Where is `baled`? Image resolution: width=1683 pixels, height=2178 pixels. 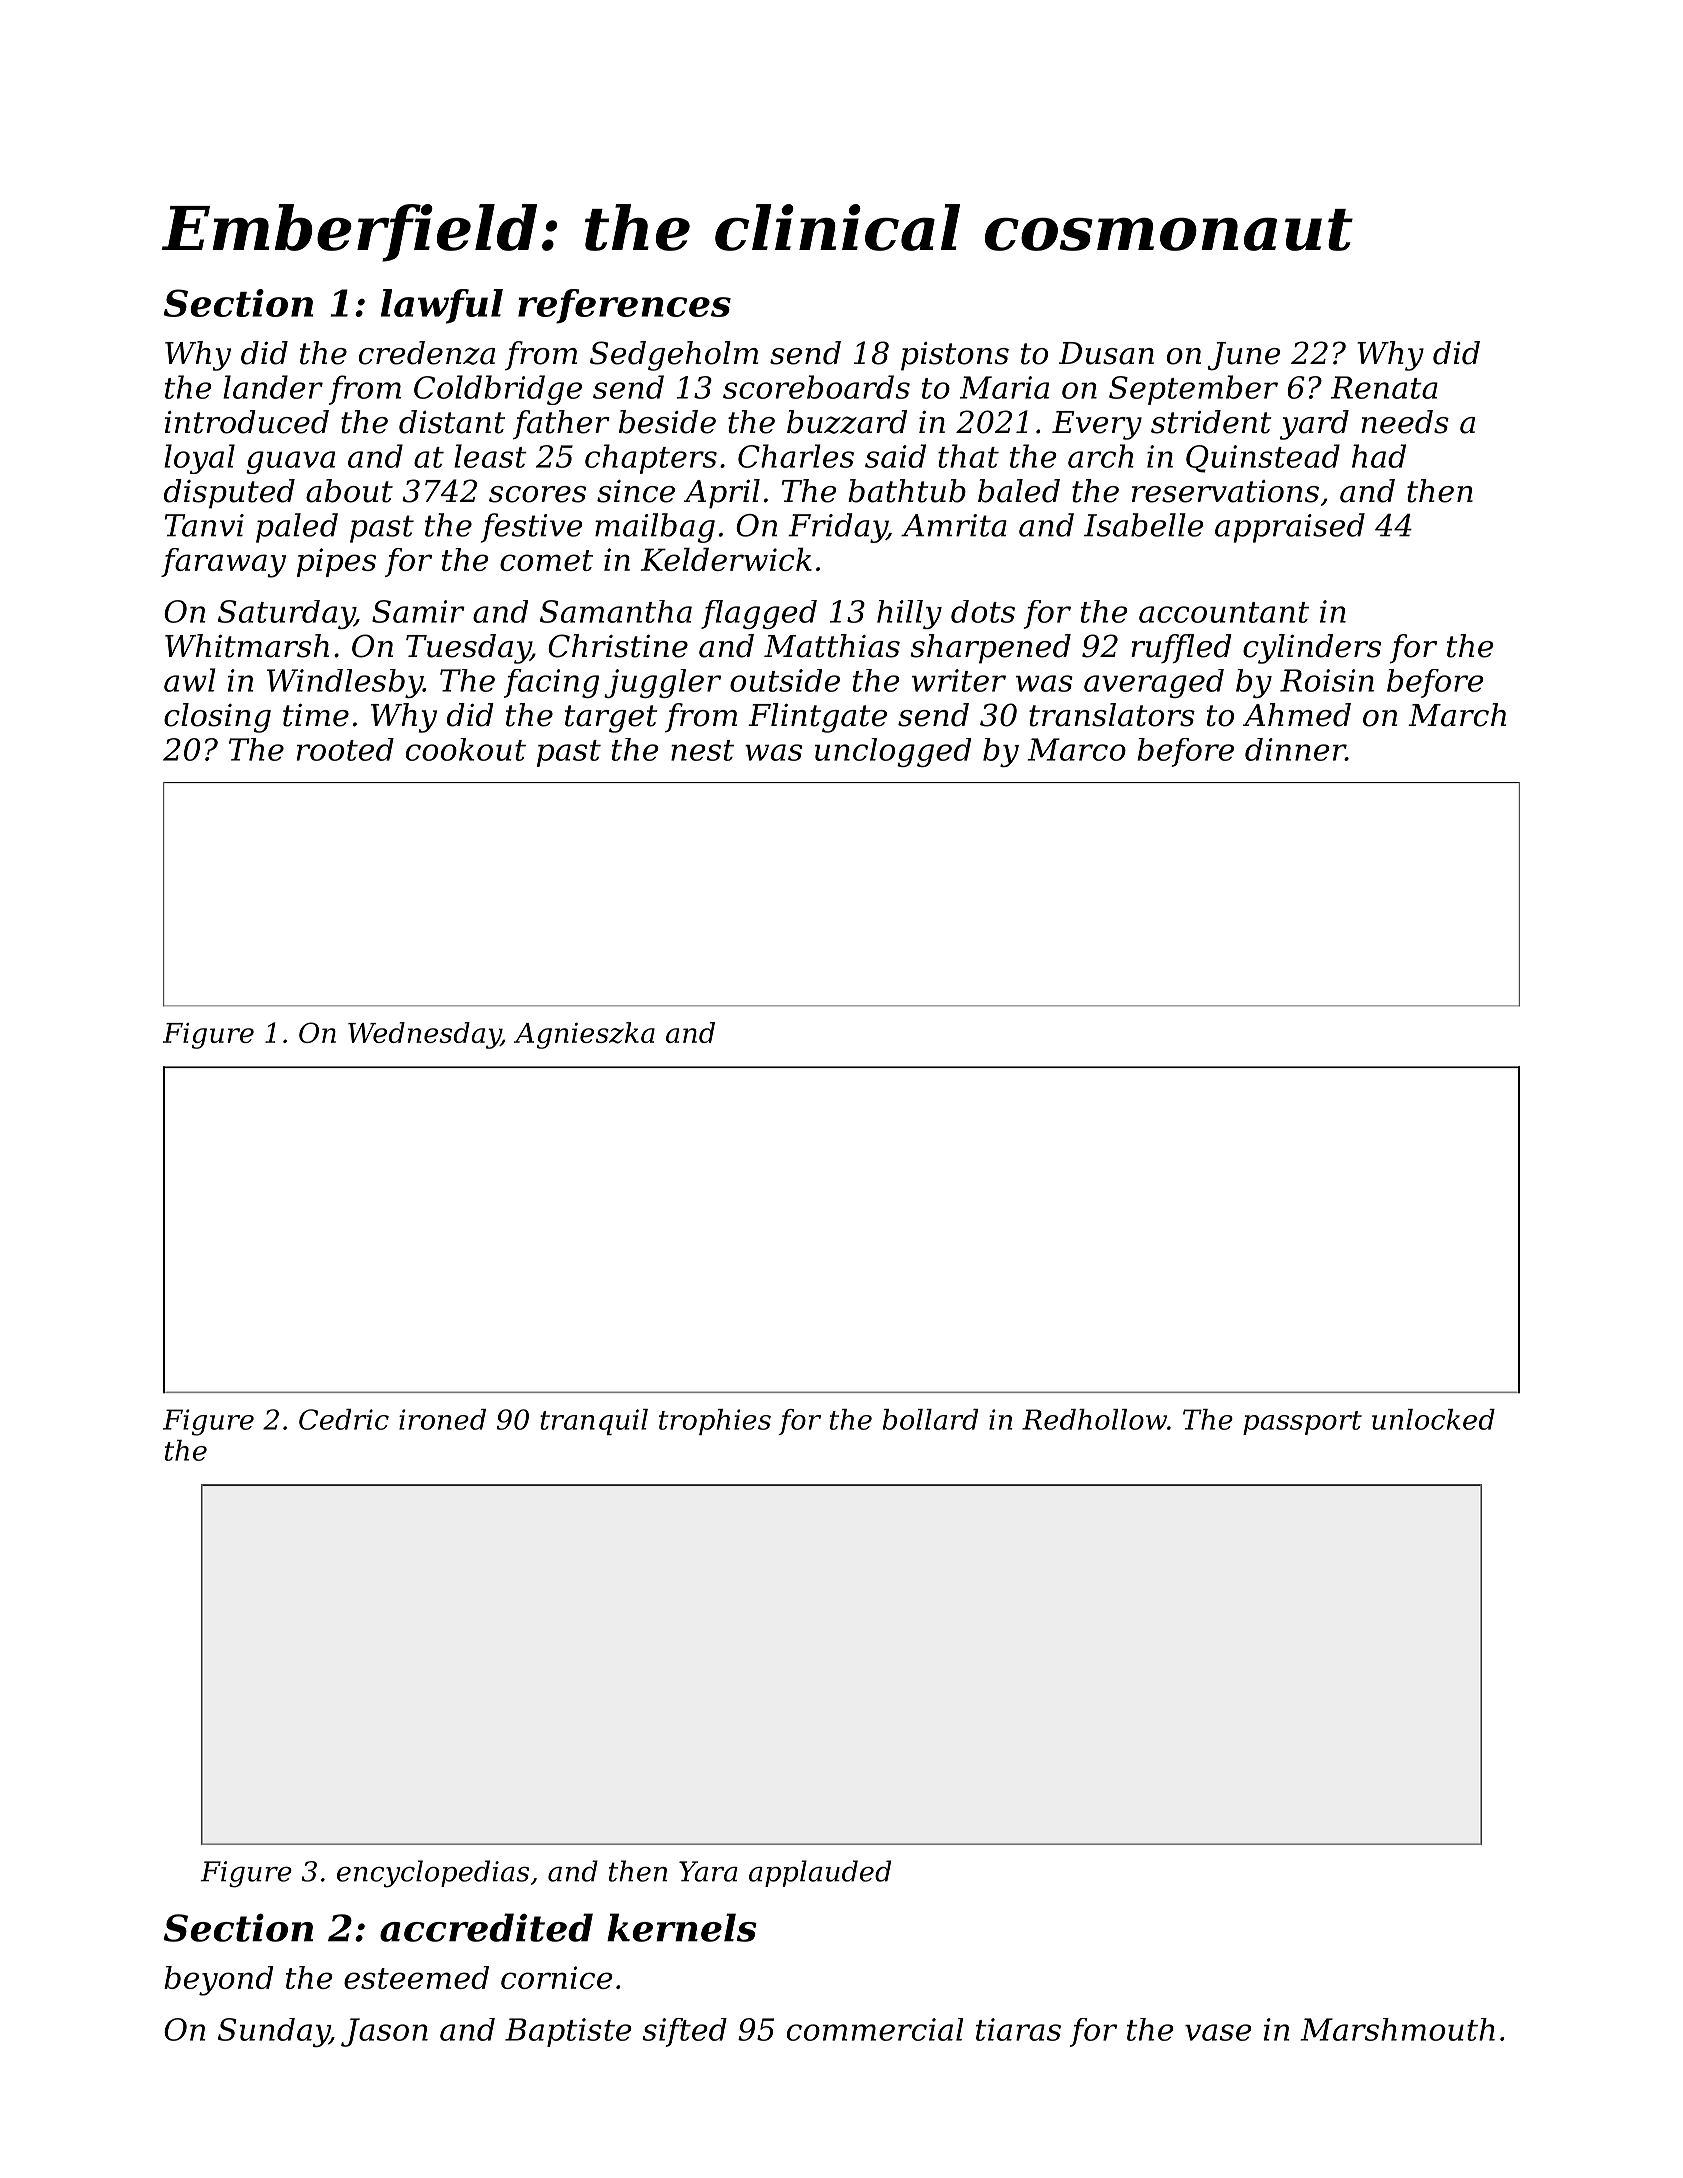 baled is located at coordinates (1019, 491).
